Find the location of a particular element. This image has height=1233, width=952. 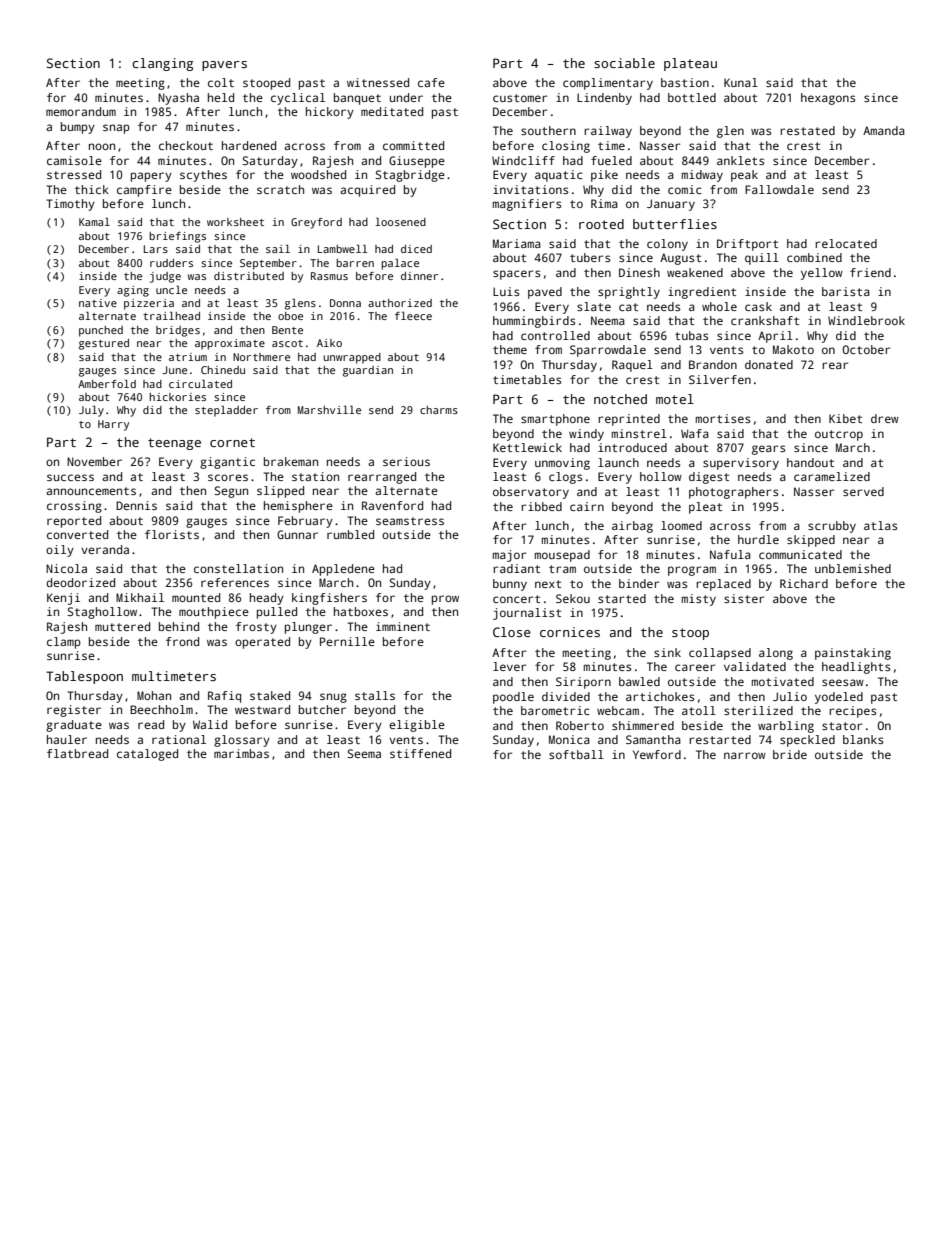

Nyasha is located at coordinates (178, 99).
